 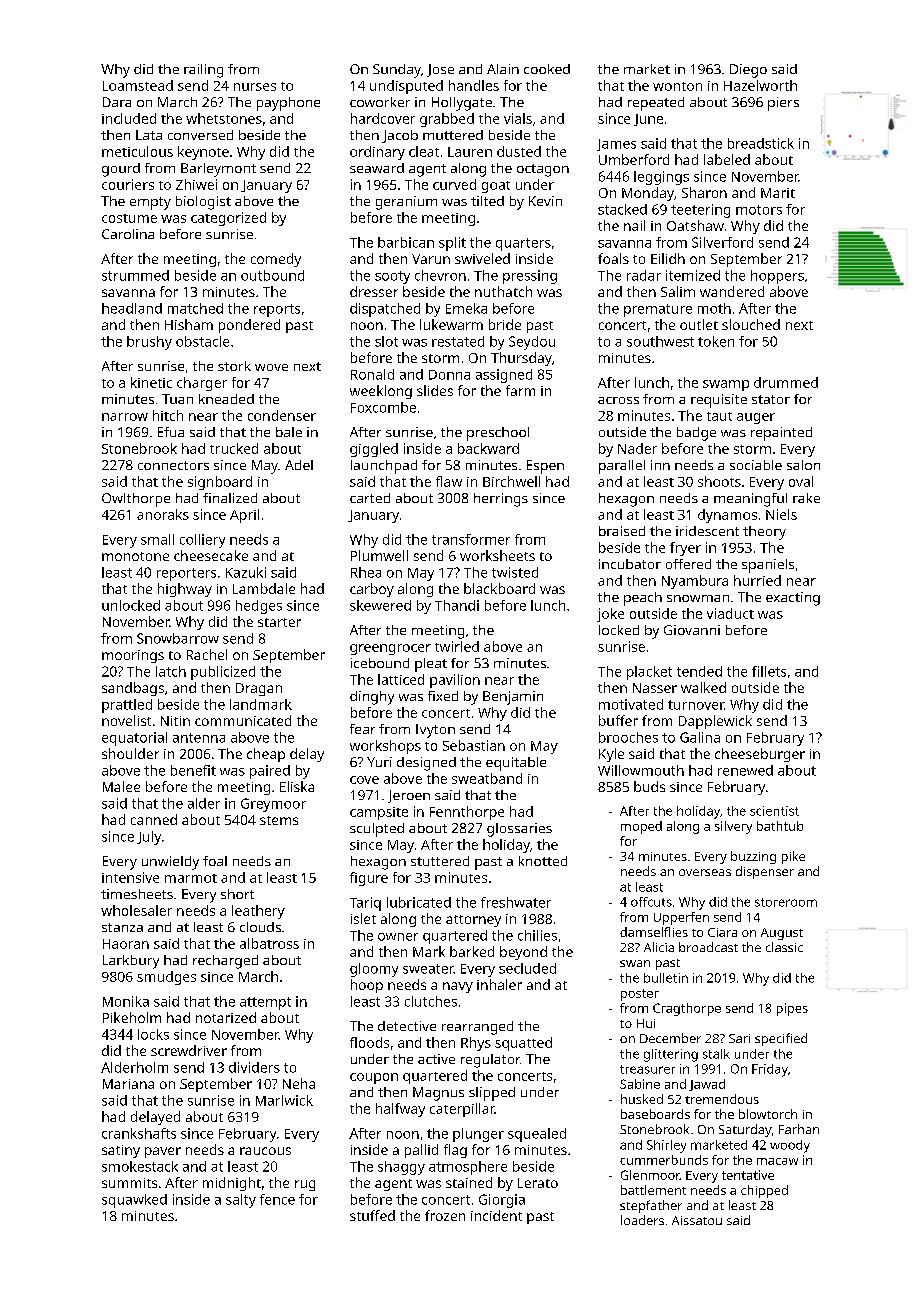 I want to click on beyond, so click(x=523, y=953).
